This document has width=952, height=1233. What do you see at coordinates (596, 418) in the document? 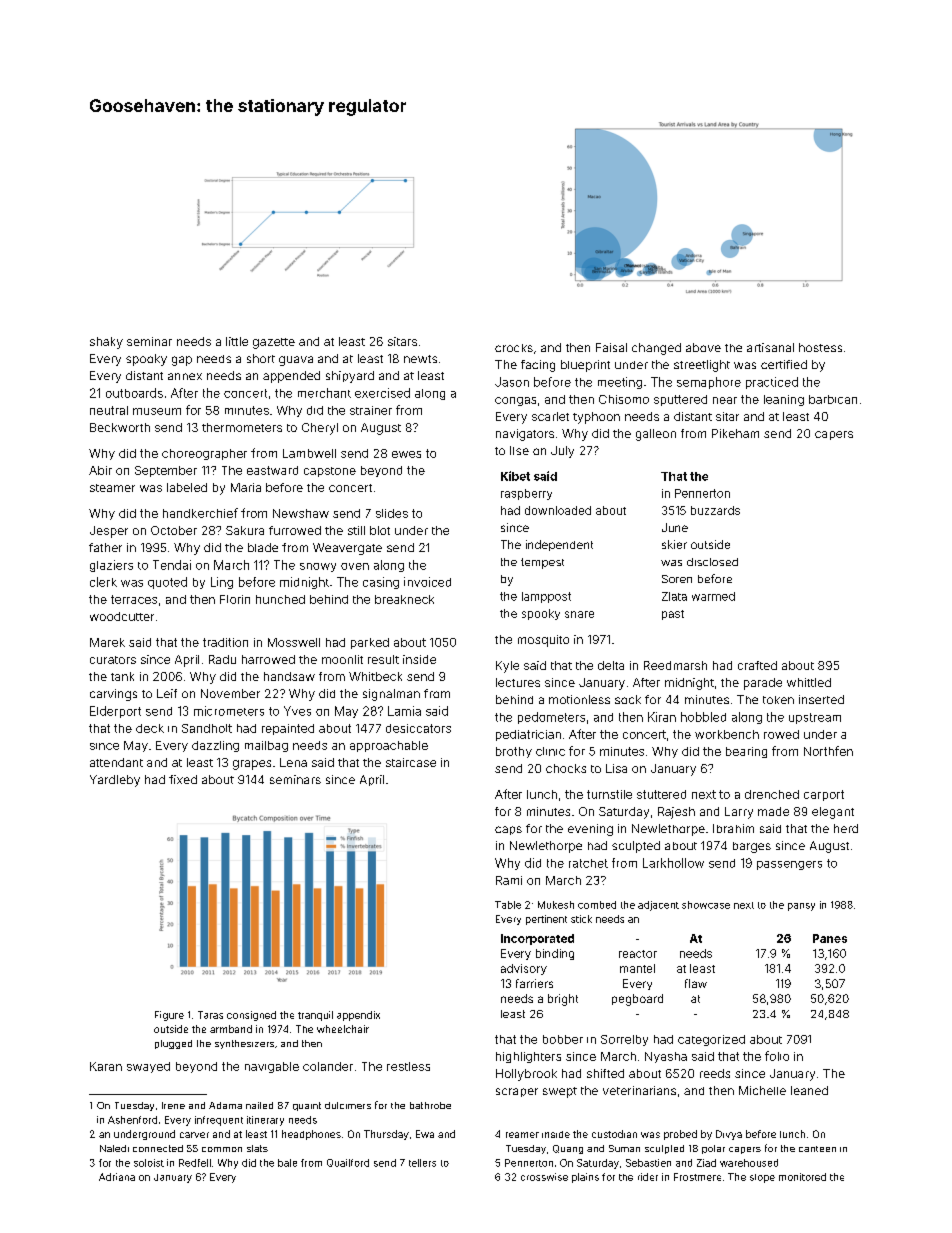
I see `typhoon` at bounding box center [596, 418].
